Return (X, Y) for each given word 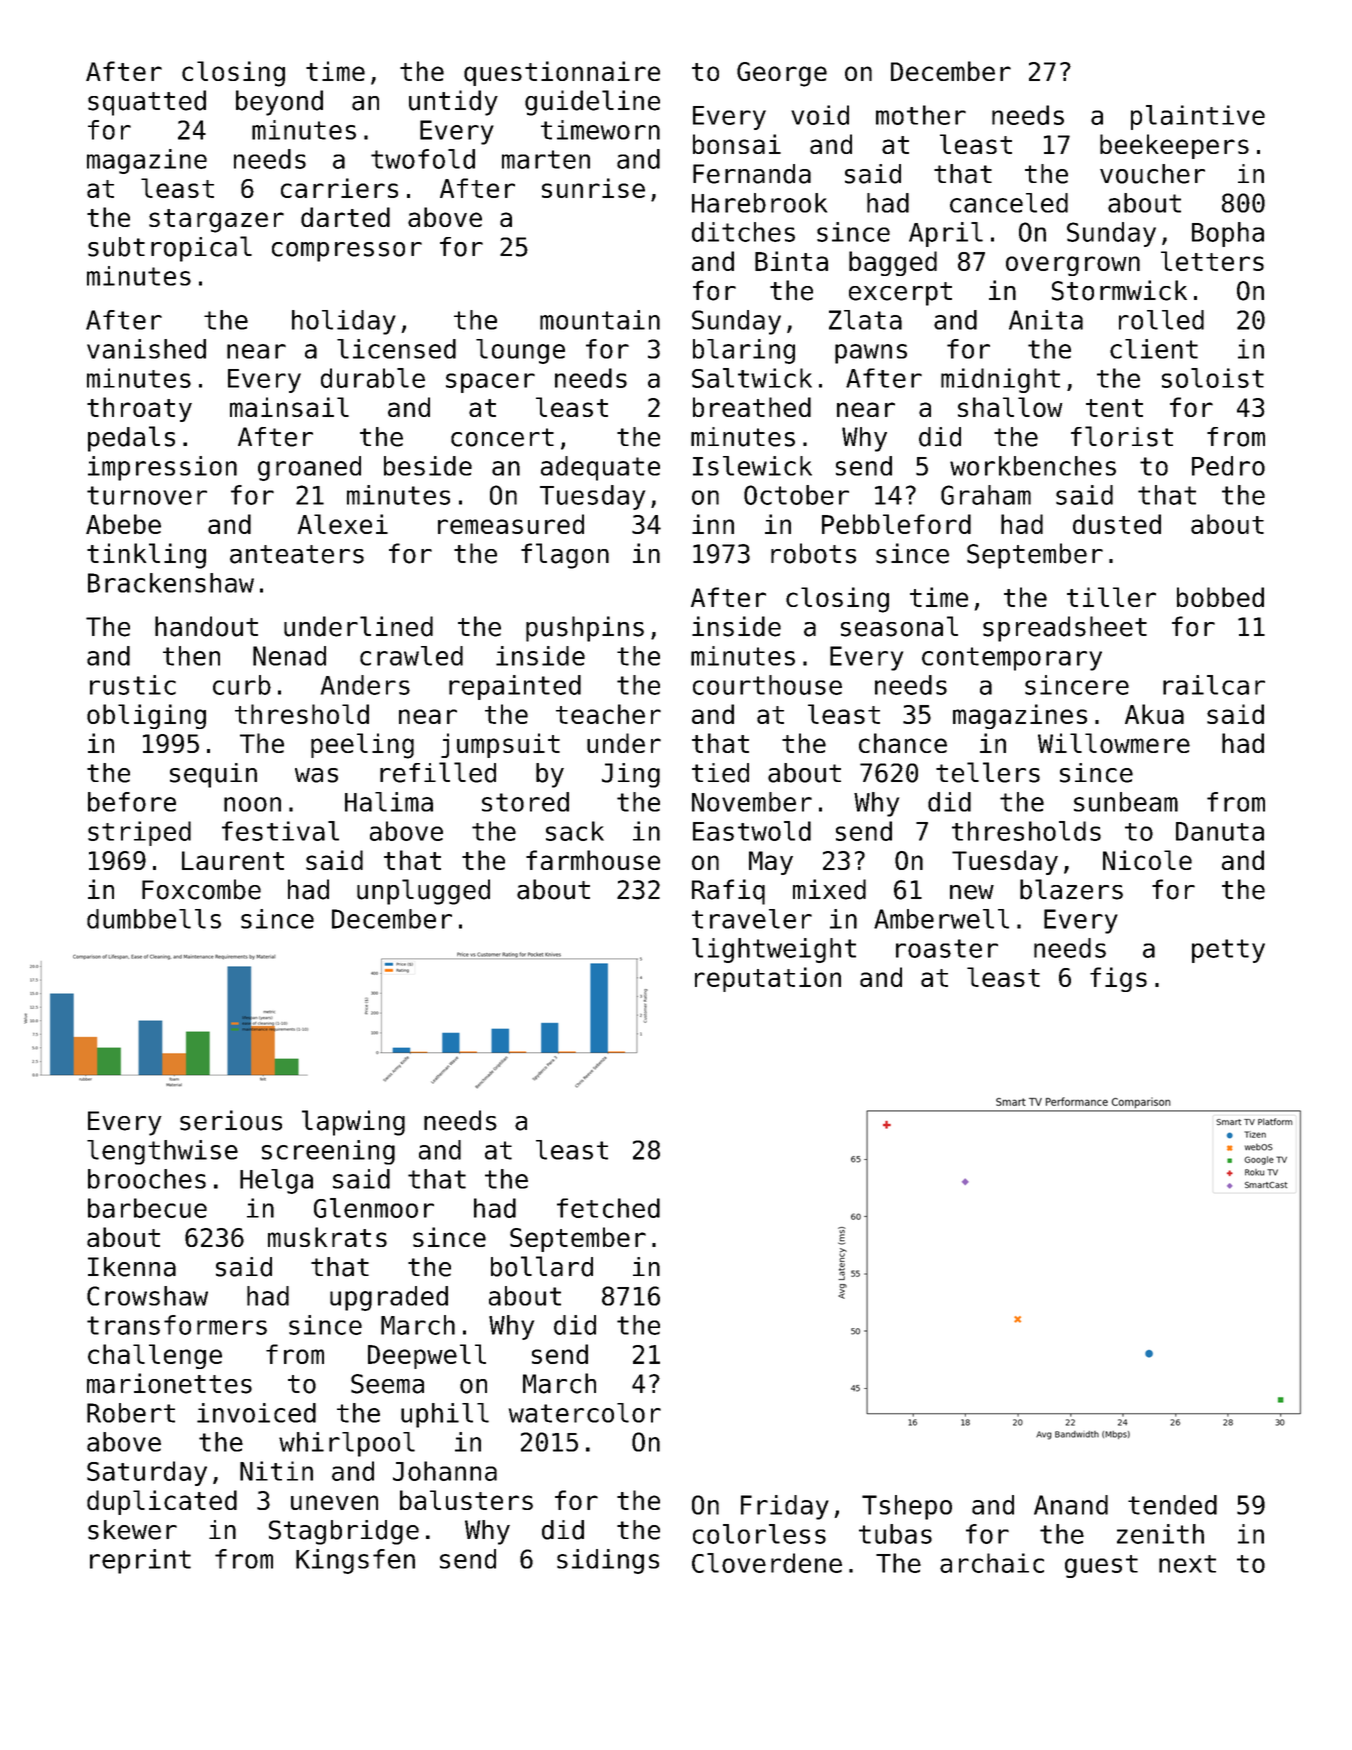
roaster (947, 948)
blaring (744, 351)
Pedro (1228, 466)
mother (921, 115)
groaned (309, 468)
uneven (334, 1502)
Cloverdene (767, 1563)
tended (1172, 1505)
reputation (768, 979)
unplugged (423, 892)
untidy (453, 103)
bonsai (737, 144)
